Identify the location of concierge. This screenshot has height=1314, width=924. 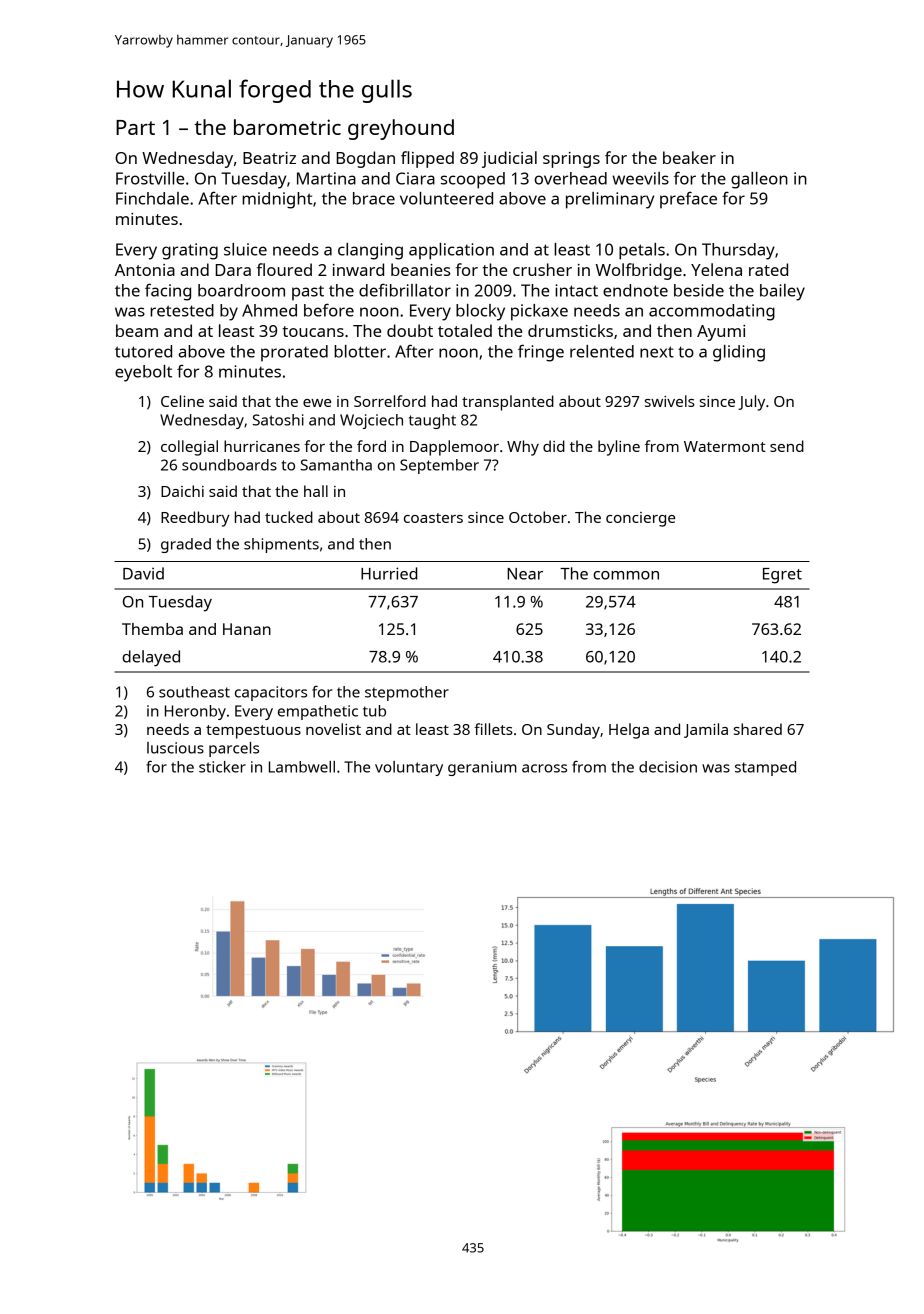
(640, 519).
